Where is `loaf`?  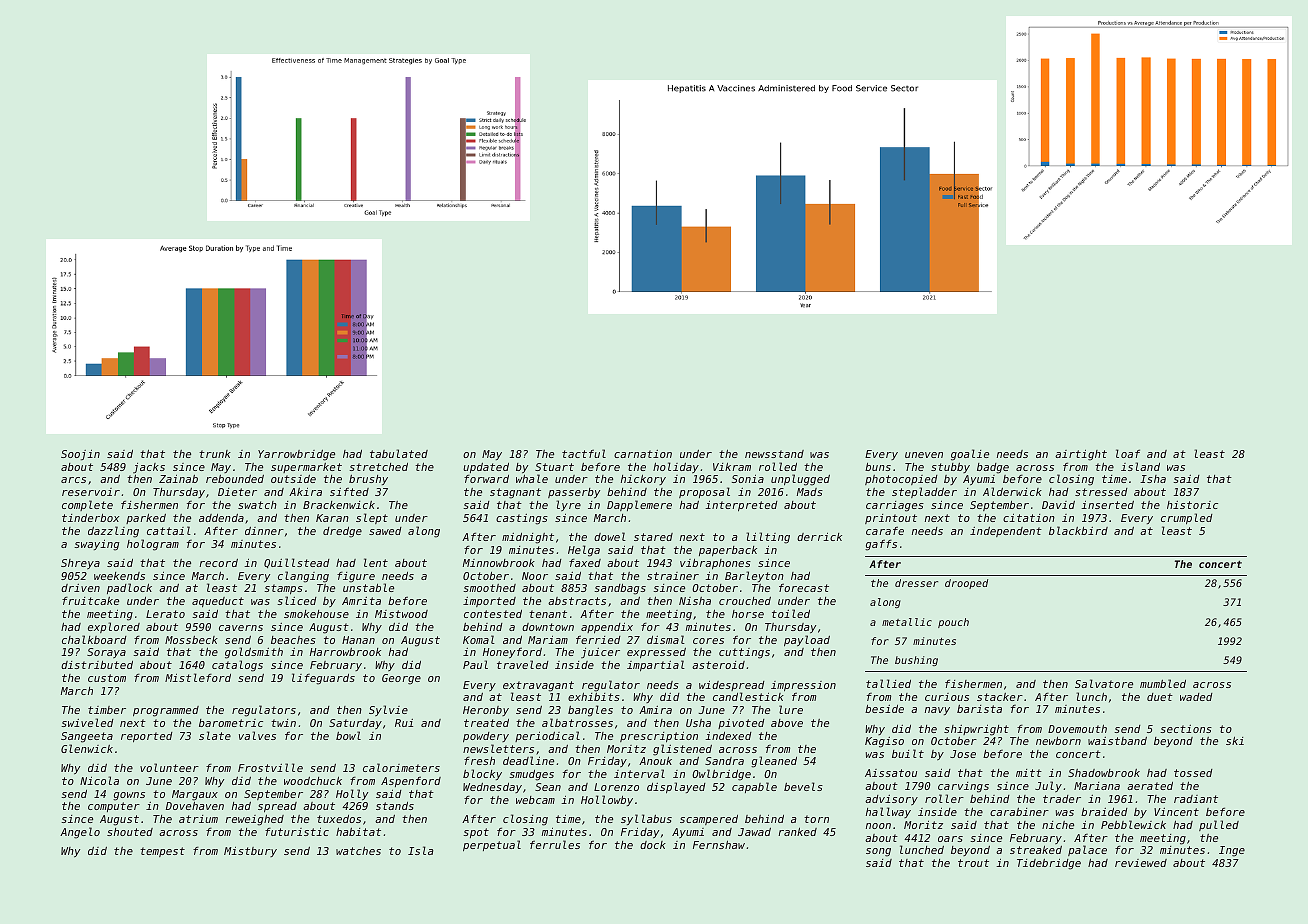
loaf is located at coordinates (1128, 453).
